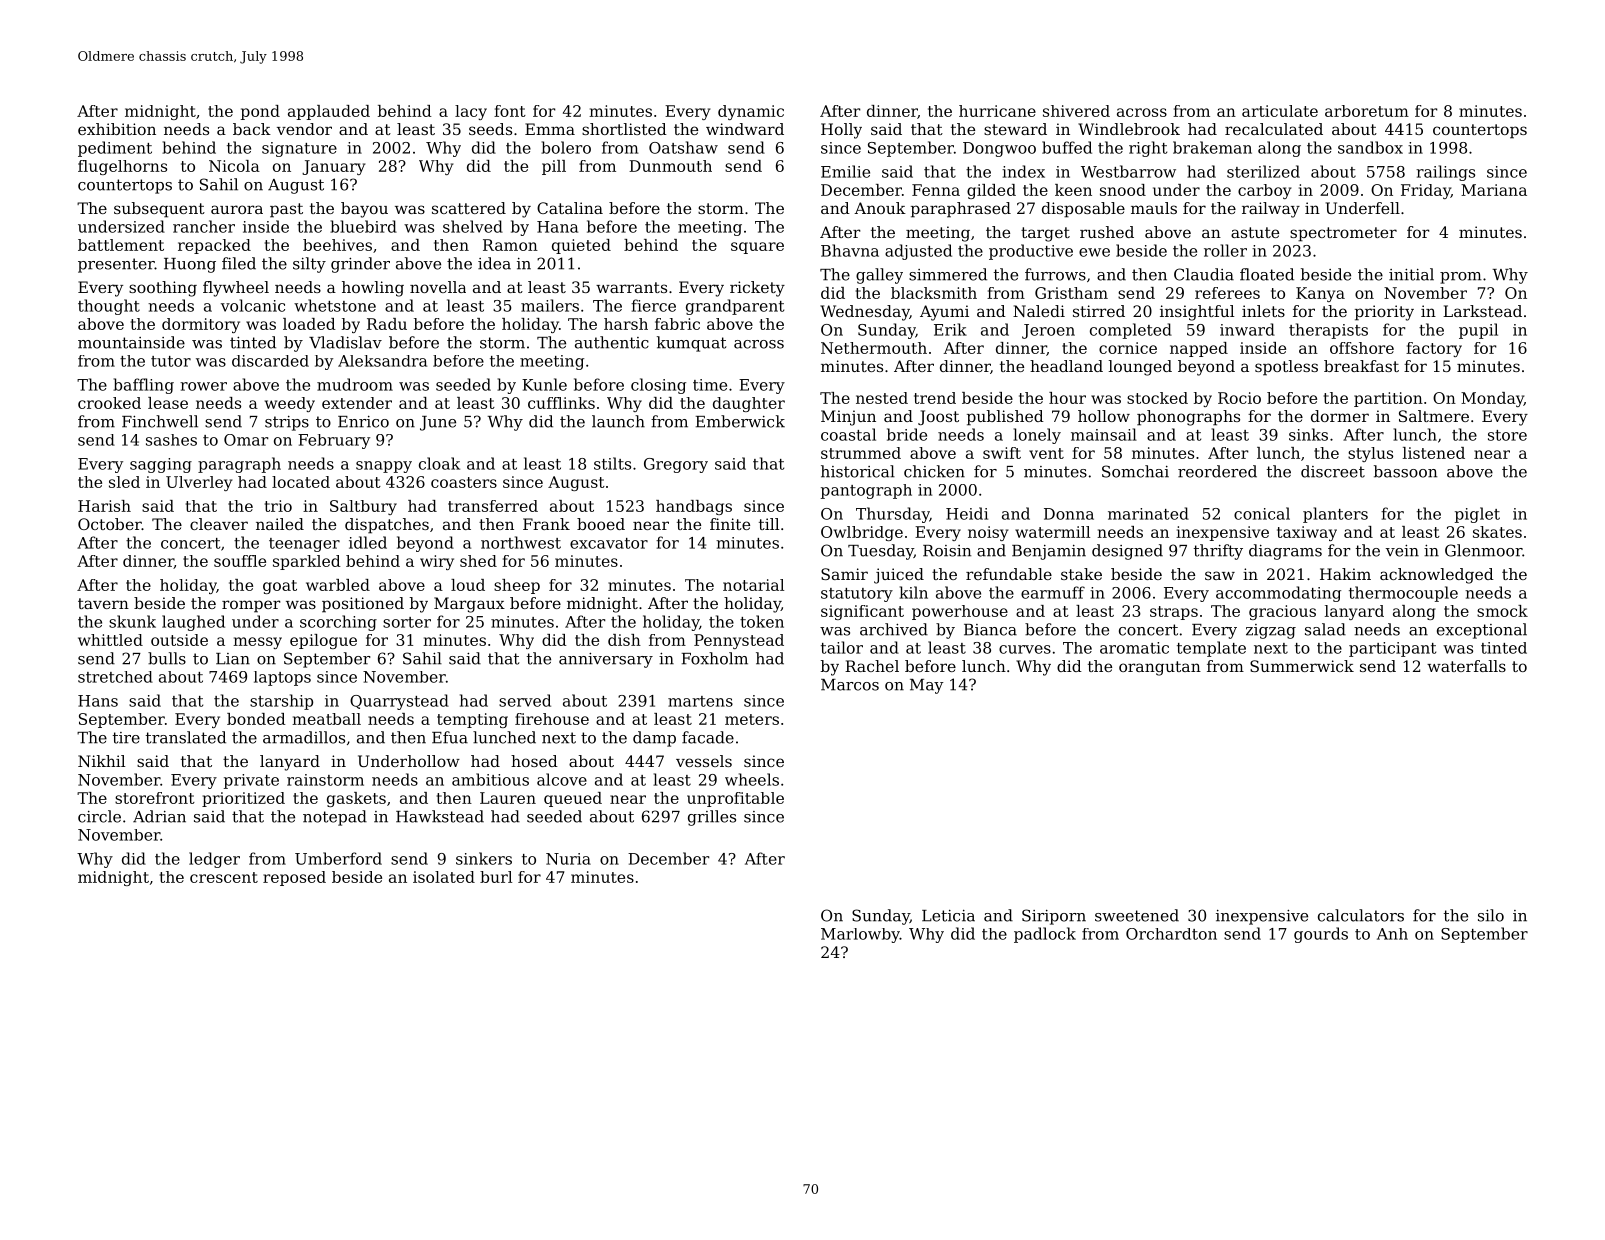  What do you see at coordinates (1466, 666) in the document?
I see `waterfalls` at bounding box center [1466, 666].
